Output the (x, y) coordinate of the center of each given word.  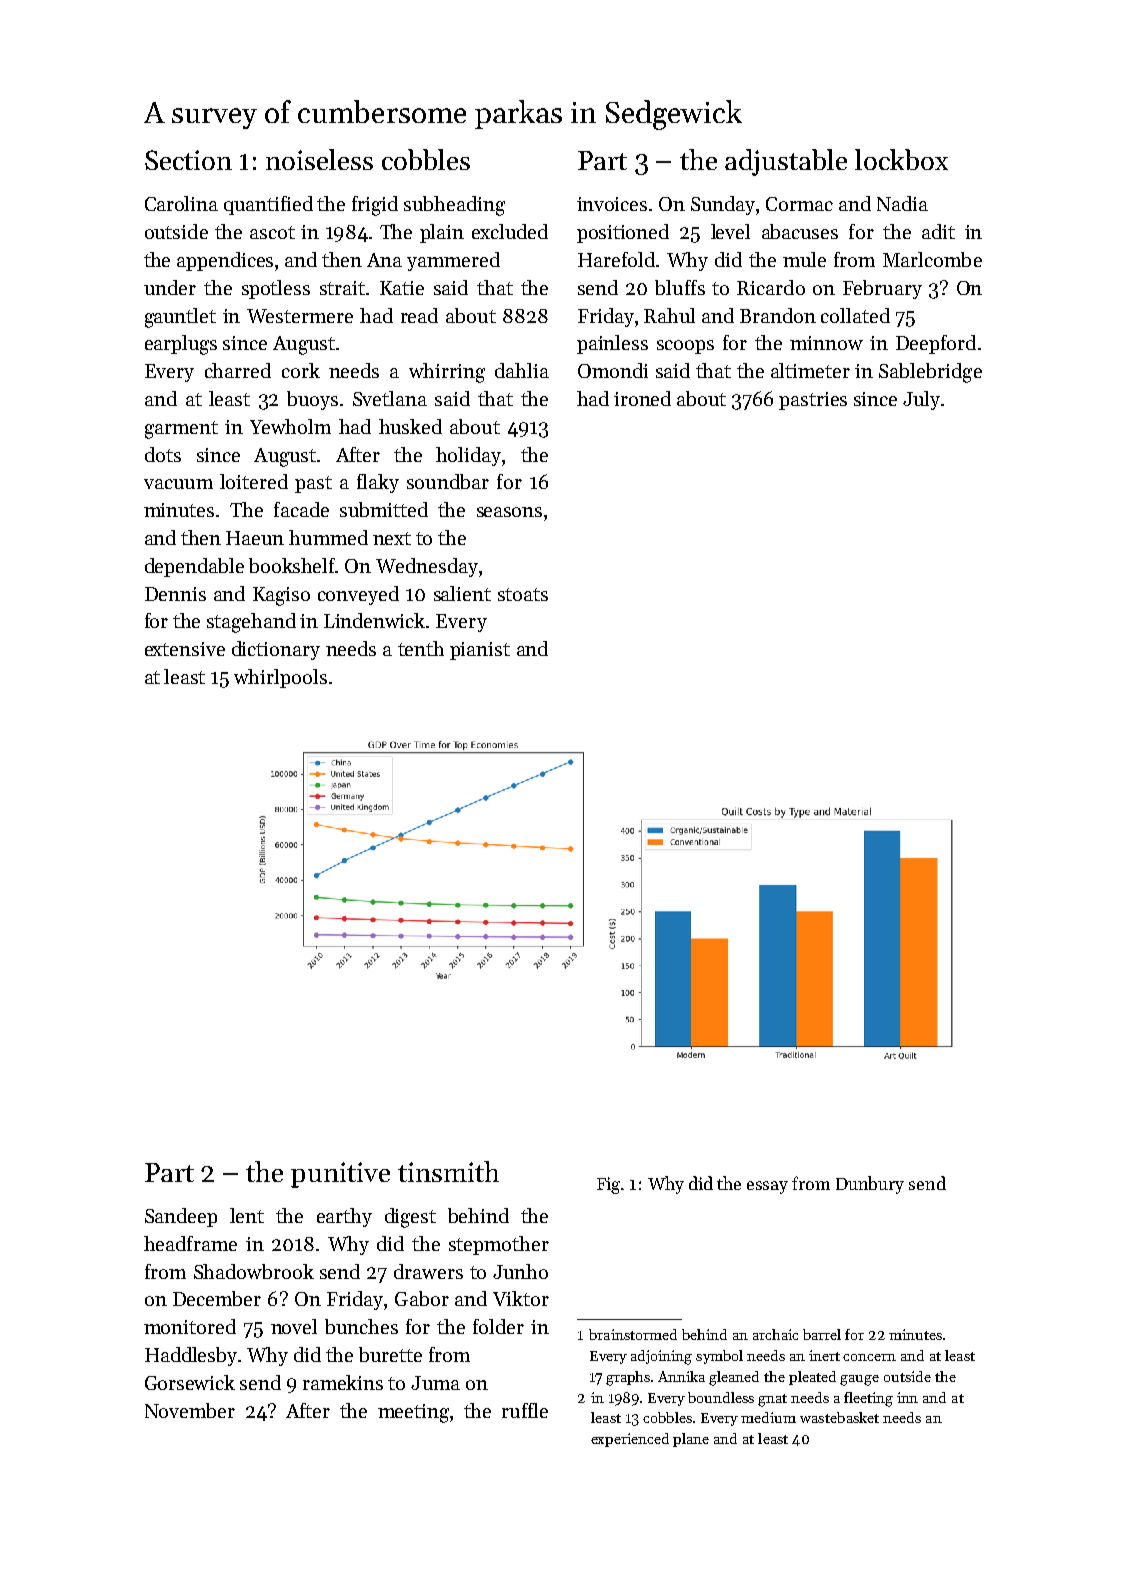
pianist (480, 651)
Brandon (778, 315)
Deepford (936, 344)
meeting (413, 1413)
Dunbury (870, 1185)
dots (163, 454)
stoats (523, 594)
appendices (225, 261)
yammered (453, 261)
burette (390, 1354)
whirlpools (280, 678)
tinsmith (448, 1171)
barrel (822, 1334)
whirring (447, 373)
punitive (340, 1175)
